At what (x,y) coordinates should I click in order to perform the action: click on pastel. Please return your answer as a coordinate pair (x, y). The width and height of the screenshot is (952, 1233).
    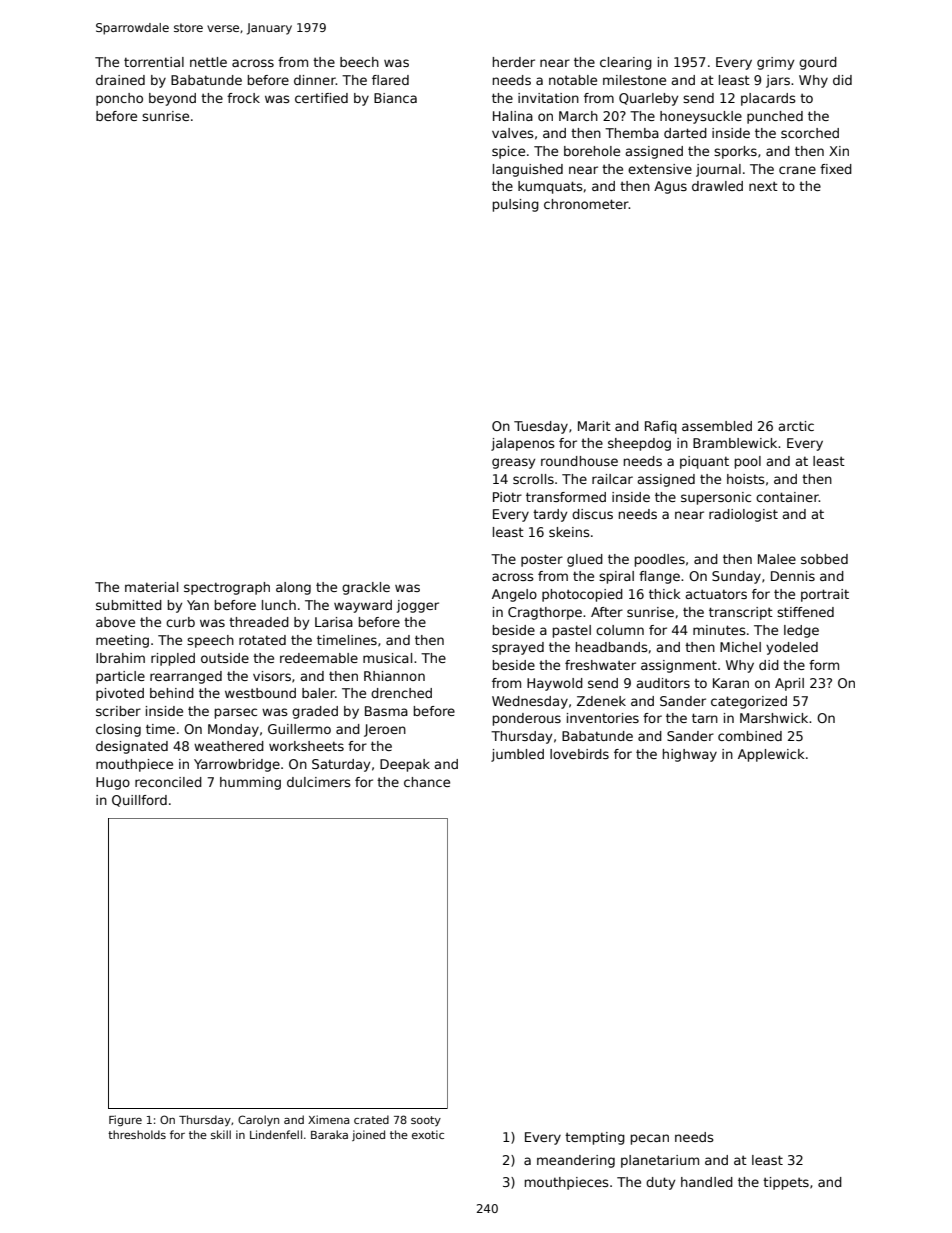
    Looking at the image, I should click on (572, 631).
